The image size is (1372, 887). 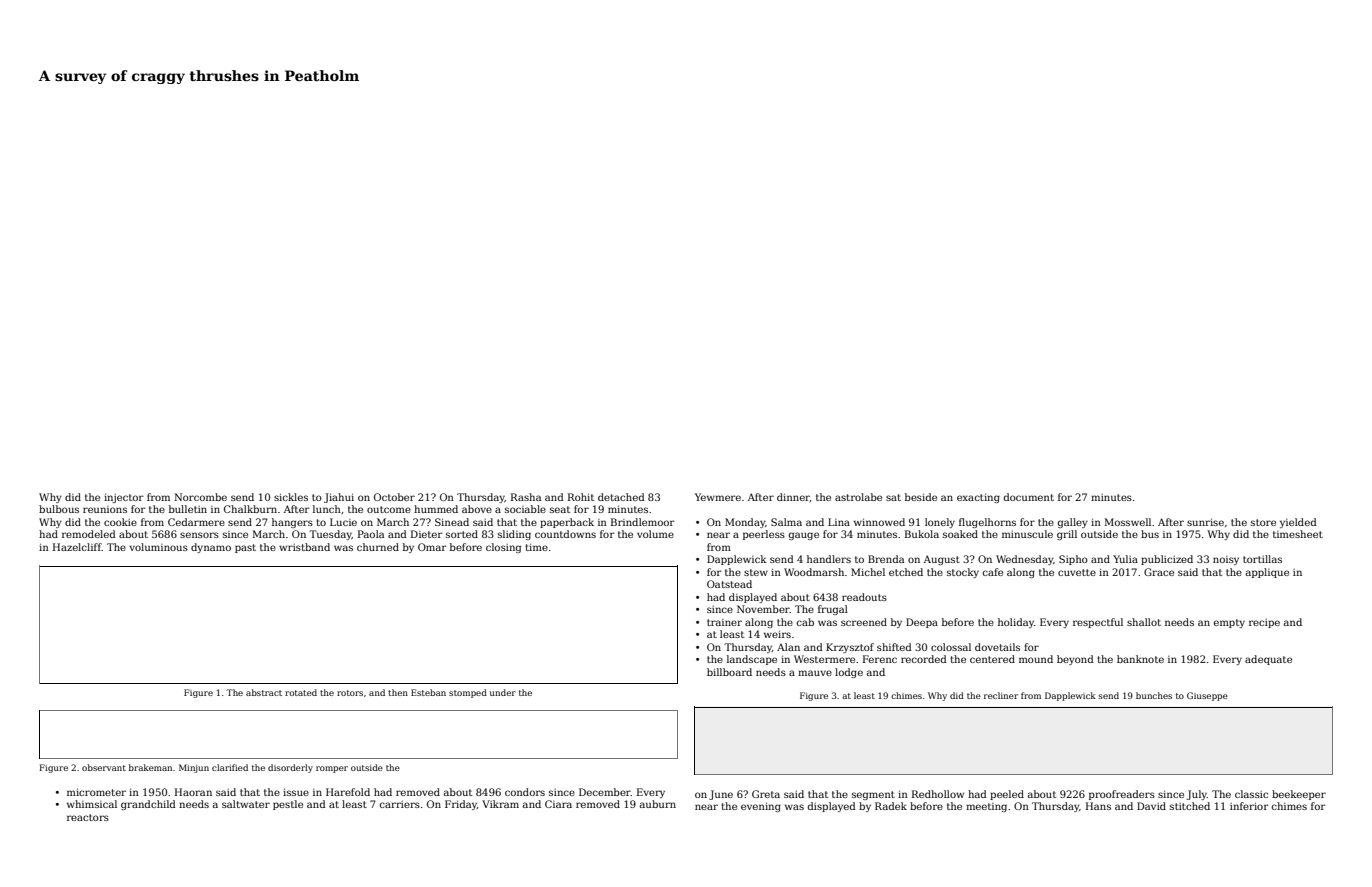 What do you see at coordinates (763, 609) in the screenshot?
I see `November` at bounding box center [763, 609].
